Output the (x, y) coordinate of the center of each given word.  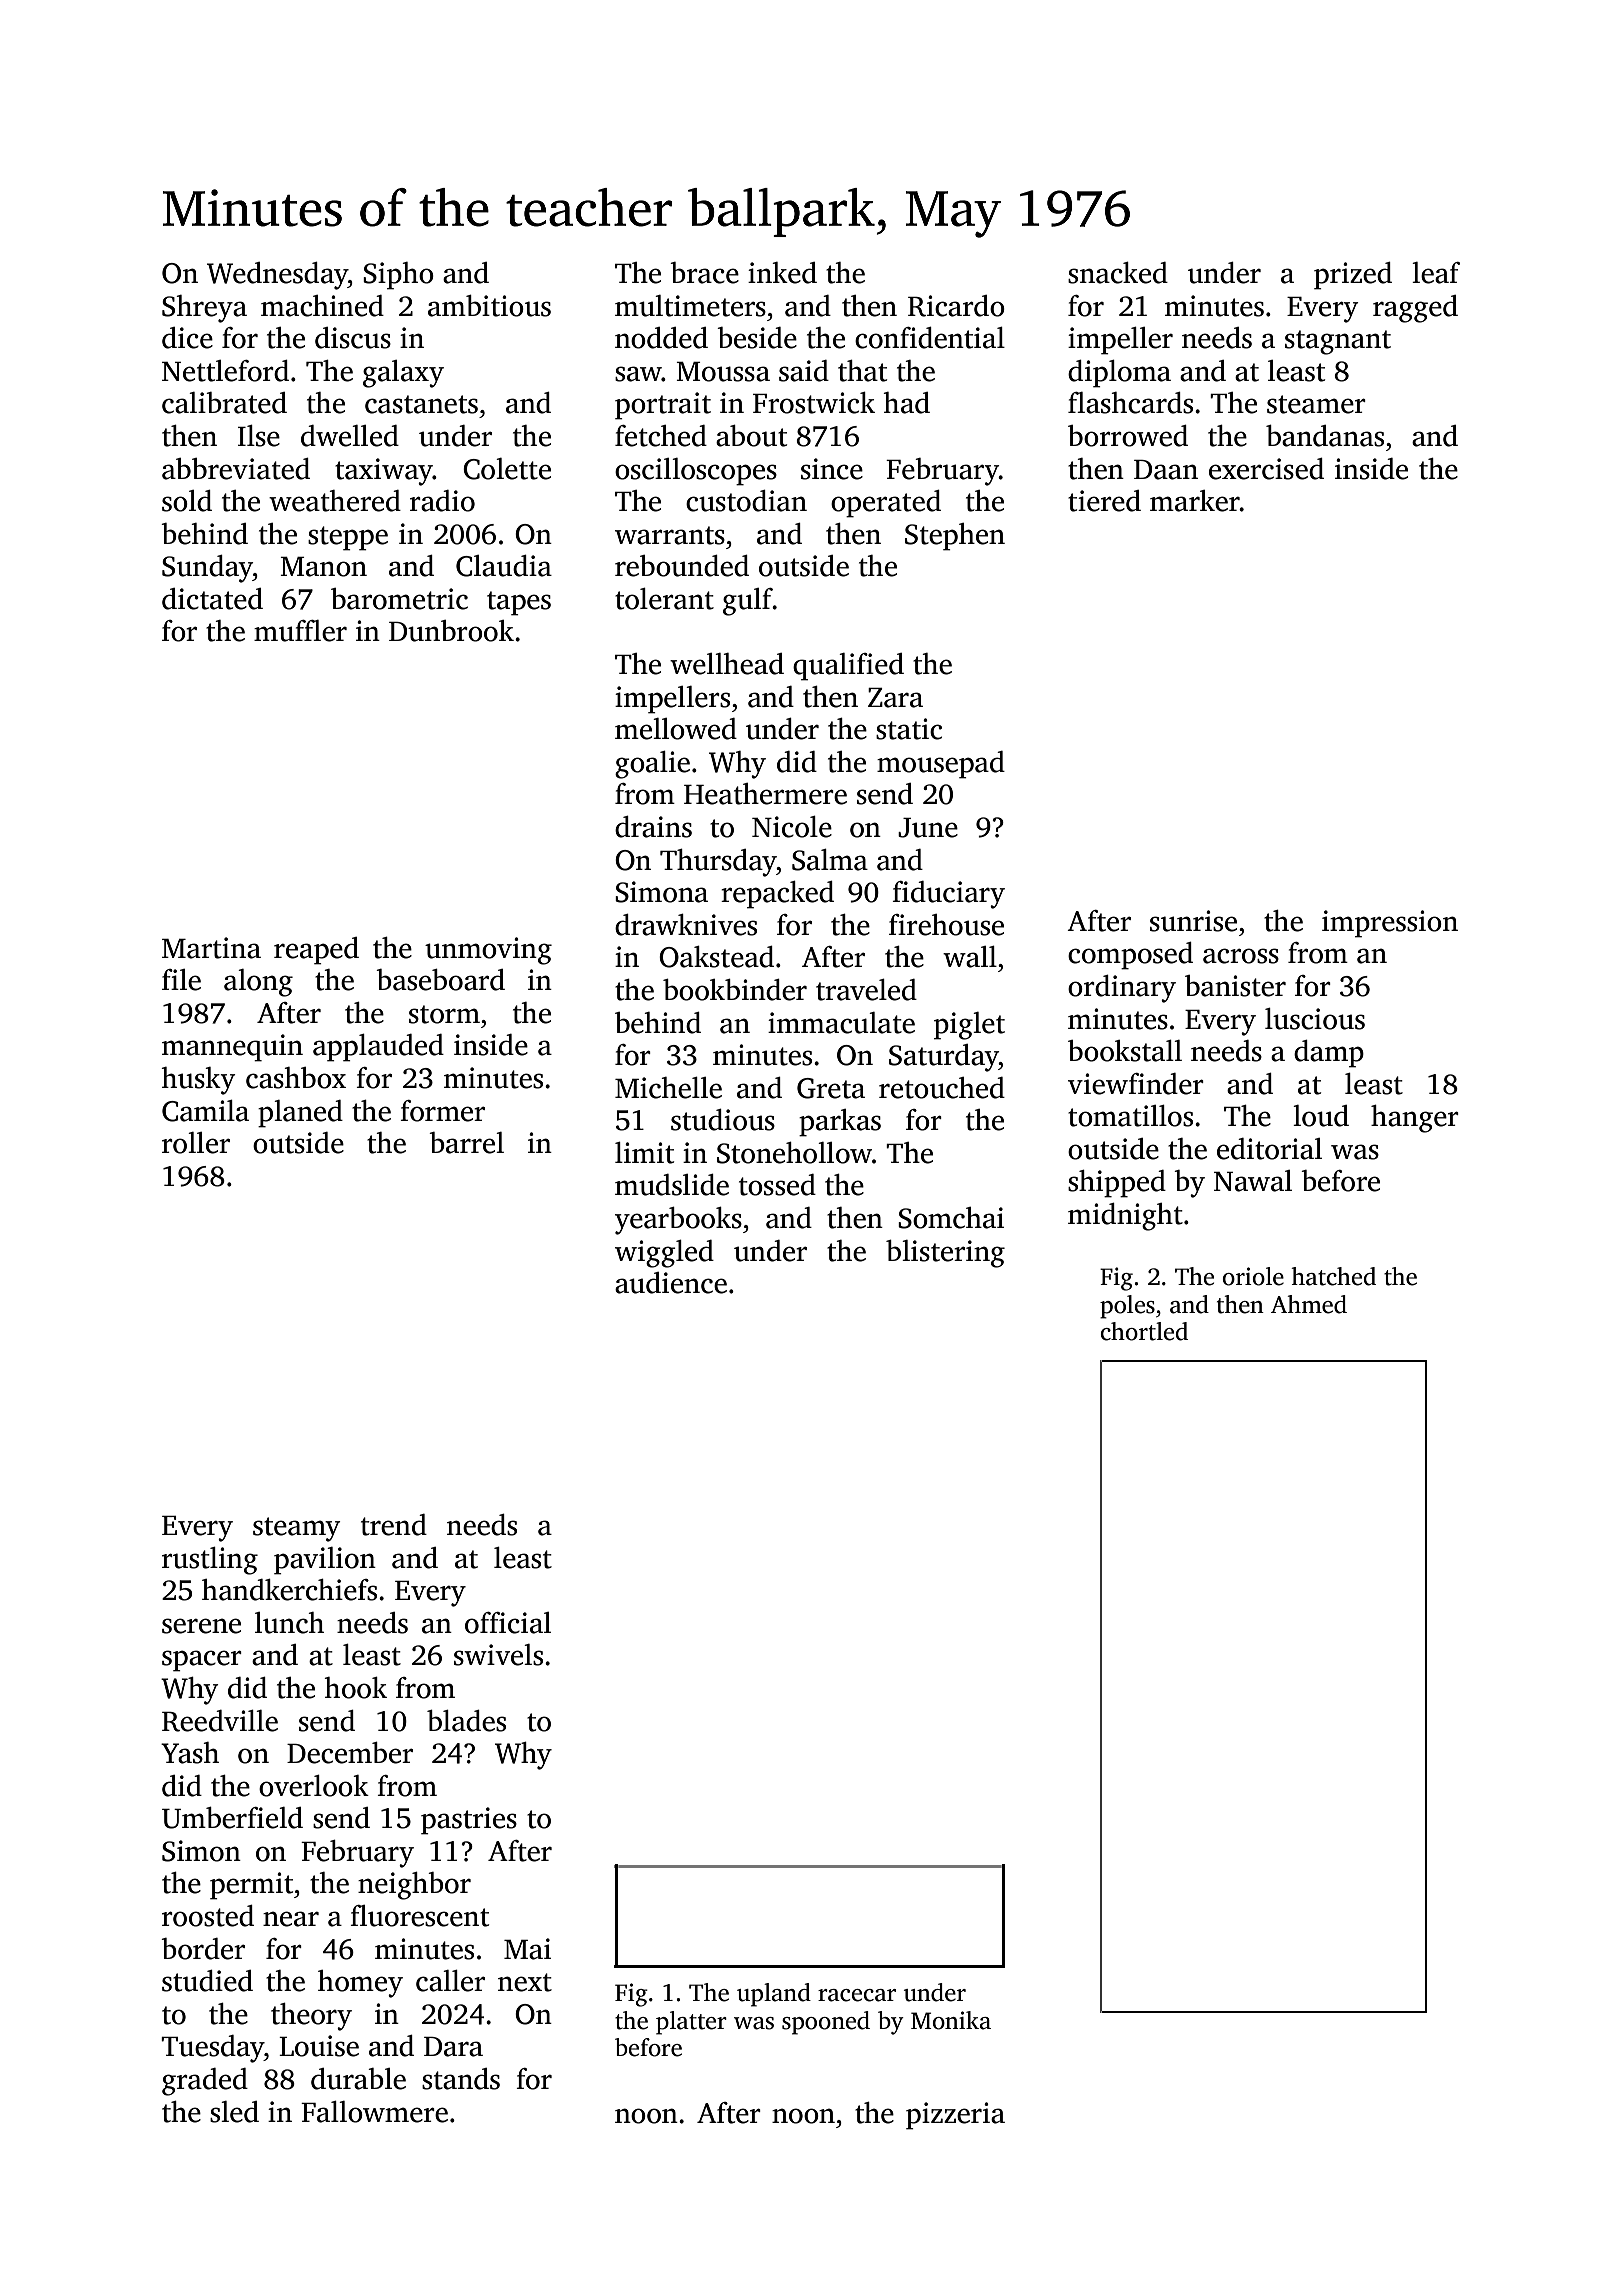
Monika (951, 2020)
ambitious (489, 306)
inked (782, 273)
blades (466, 1721)
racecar (857, 1995)
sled (234, 2112)
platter (691, 2023)
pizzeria (955, 2116)
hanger (1415, 1119)
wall (970, 957)
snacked (1118, 273)
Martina (211, 948)
